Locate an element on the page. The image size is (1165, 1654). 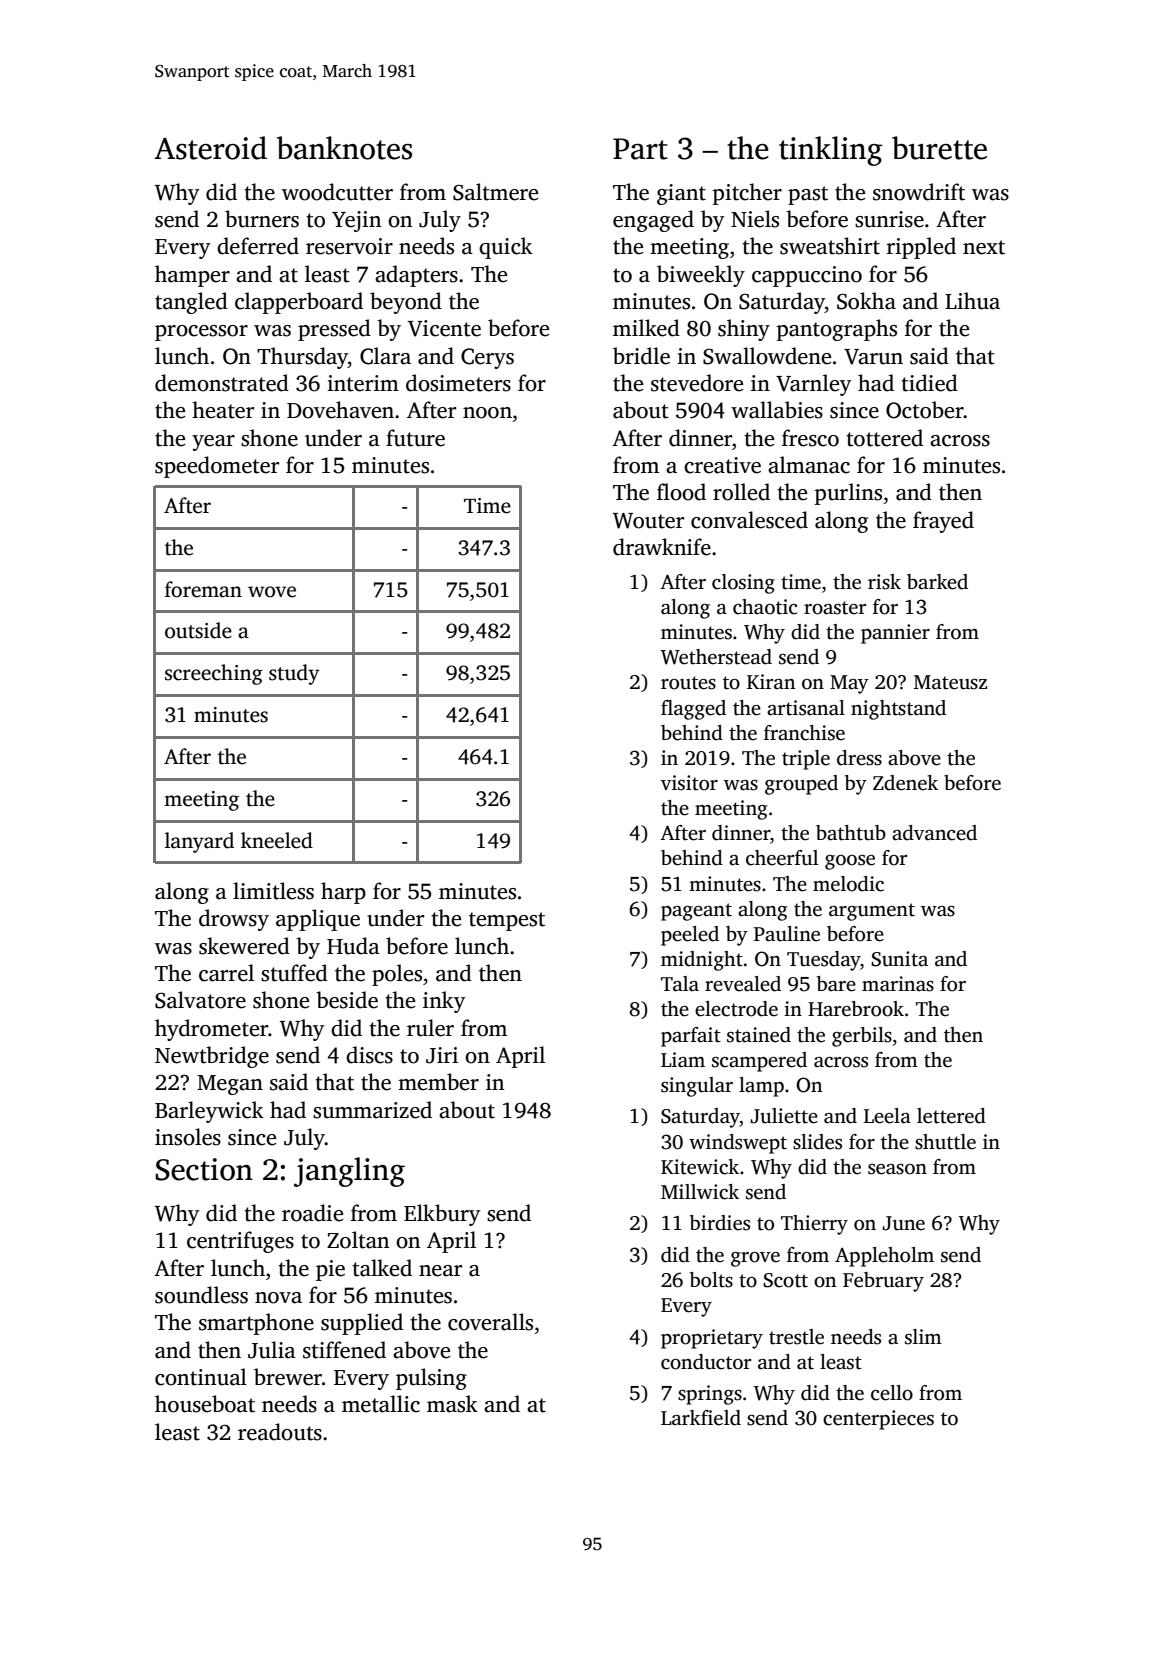
foreman is located at coordinates (203, 589).
